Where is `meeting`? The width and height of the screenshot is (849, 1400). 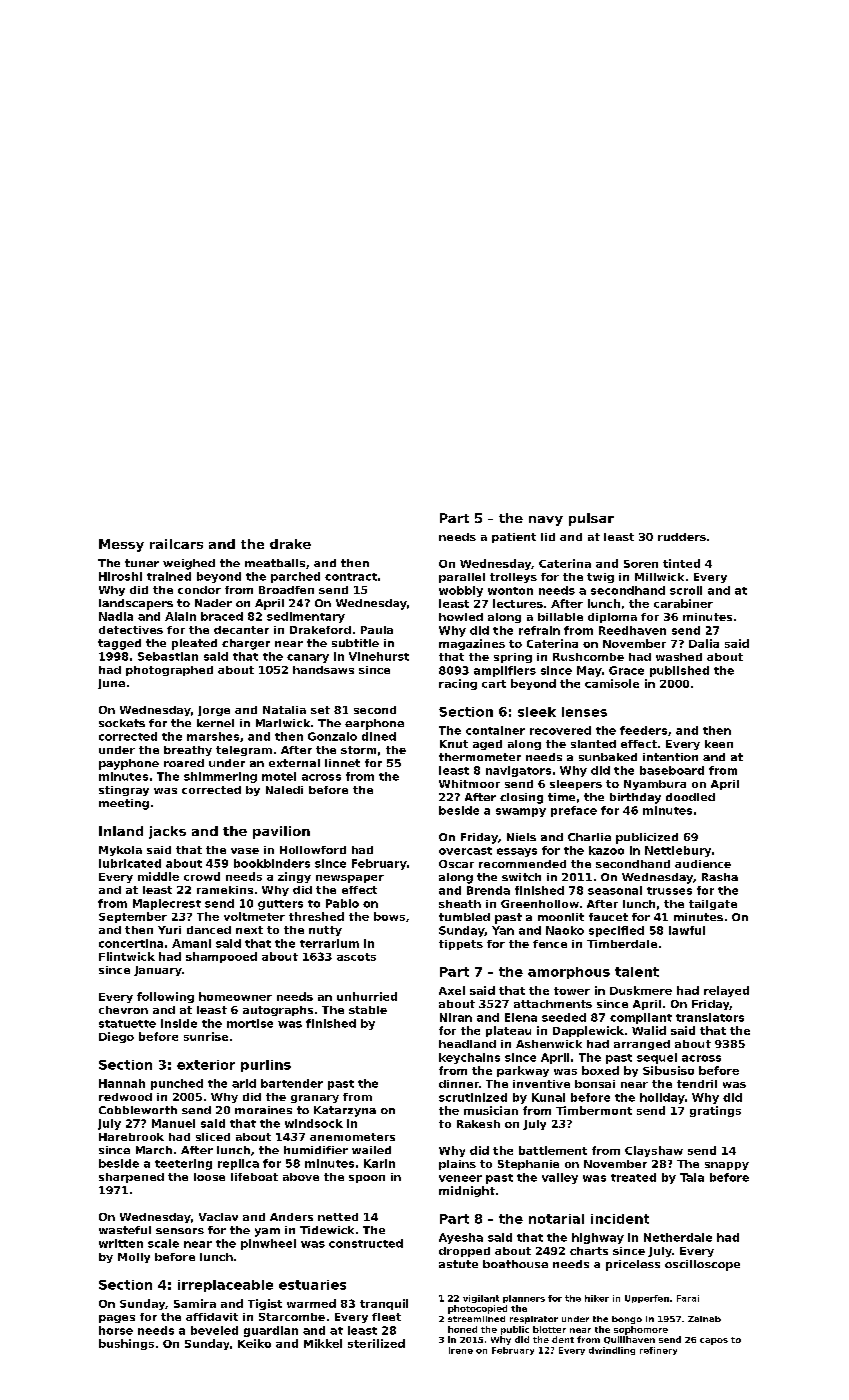 meeting is located at coordinates (124, 804).
